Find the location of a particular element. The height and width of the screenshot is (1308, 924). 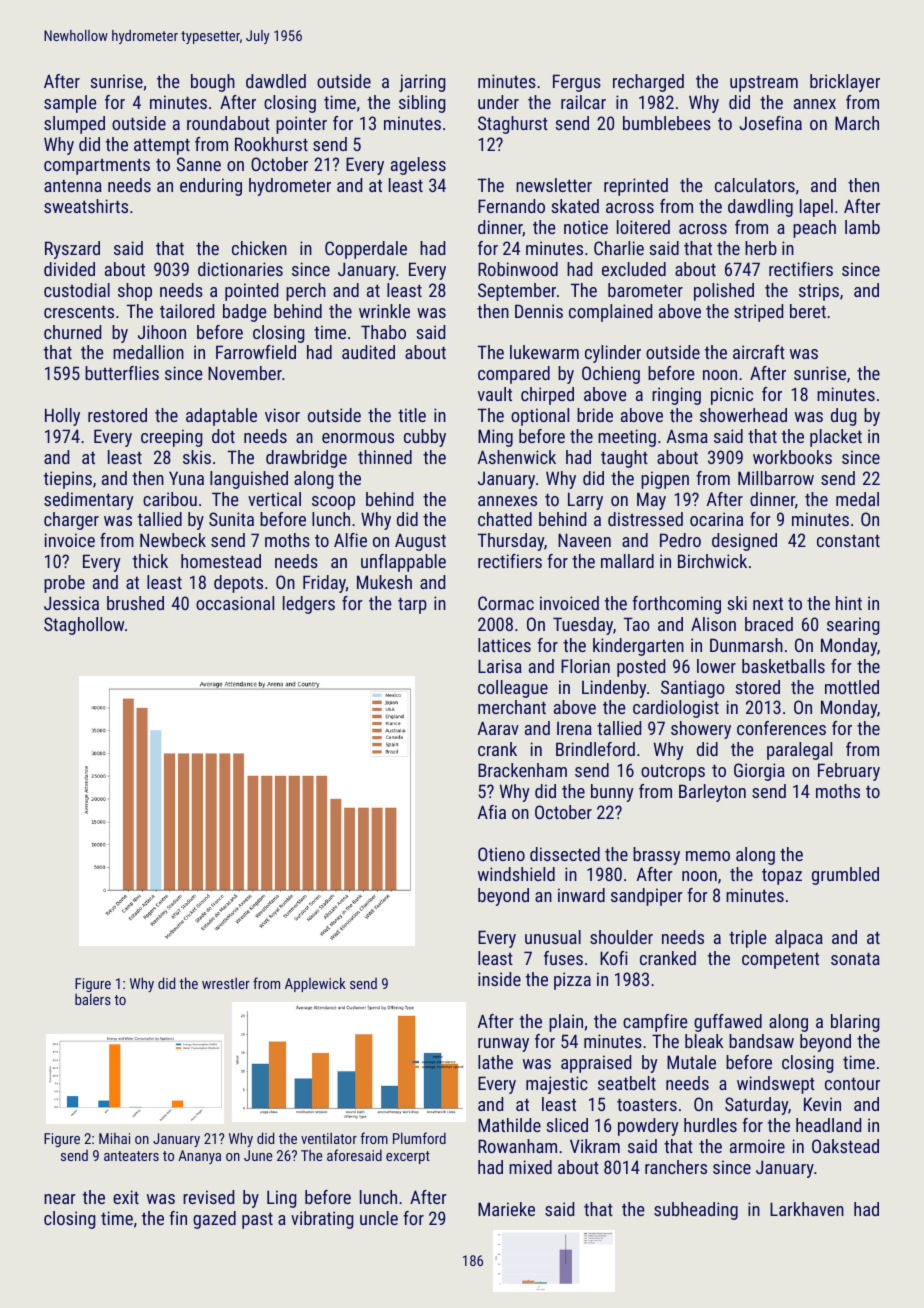

vertical is located at coordinates (274, 499).
